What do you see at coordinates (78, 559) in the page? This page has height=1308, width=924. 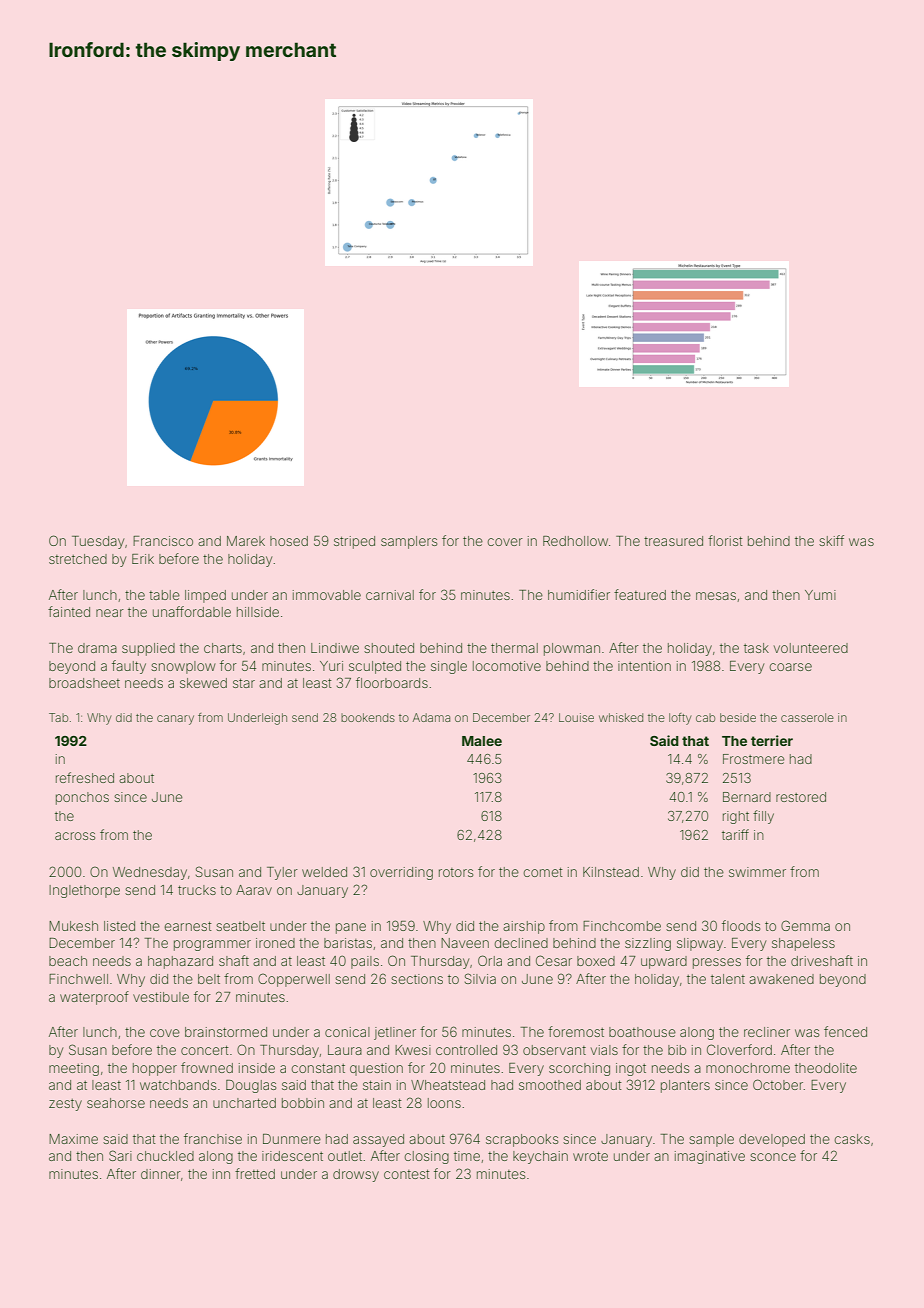 I see `stretched` at bounding box center [78, 559].
